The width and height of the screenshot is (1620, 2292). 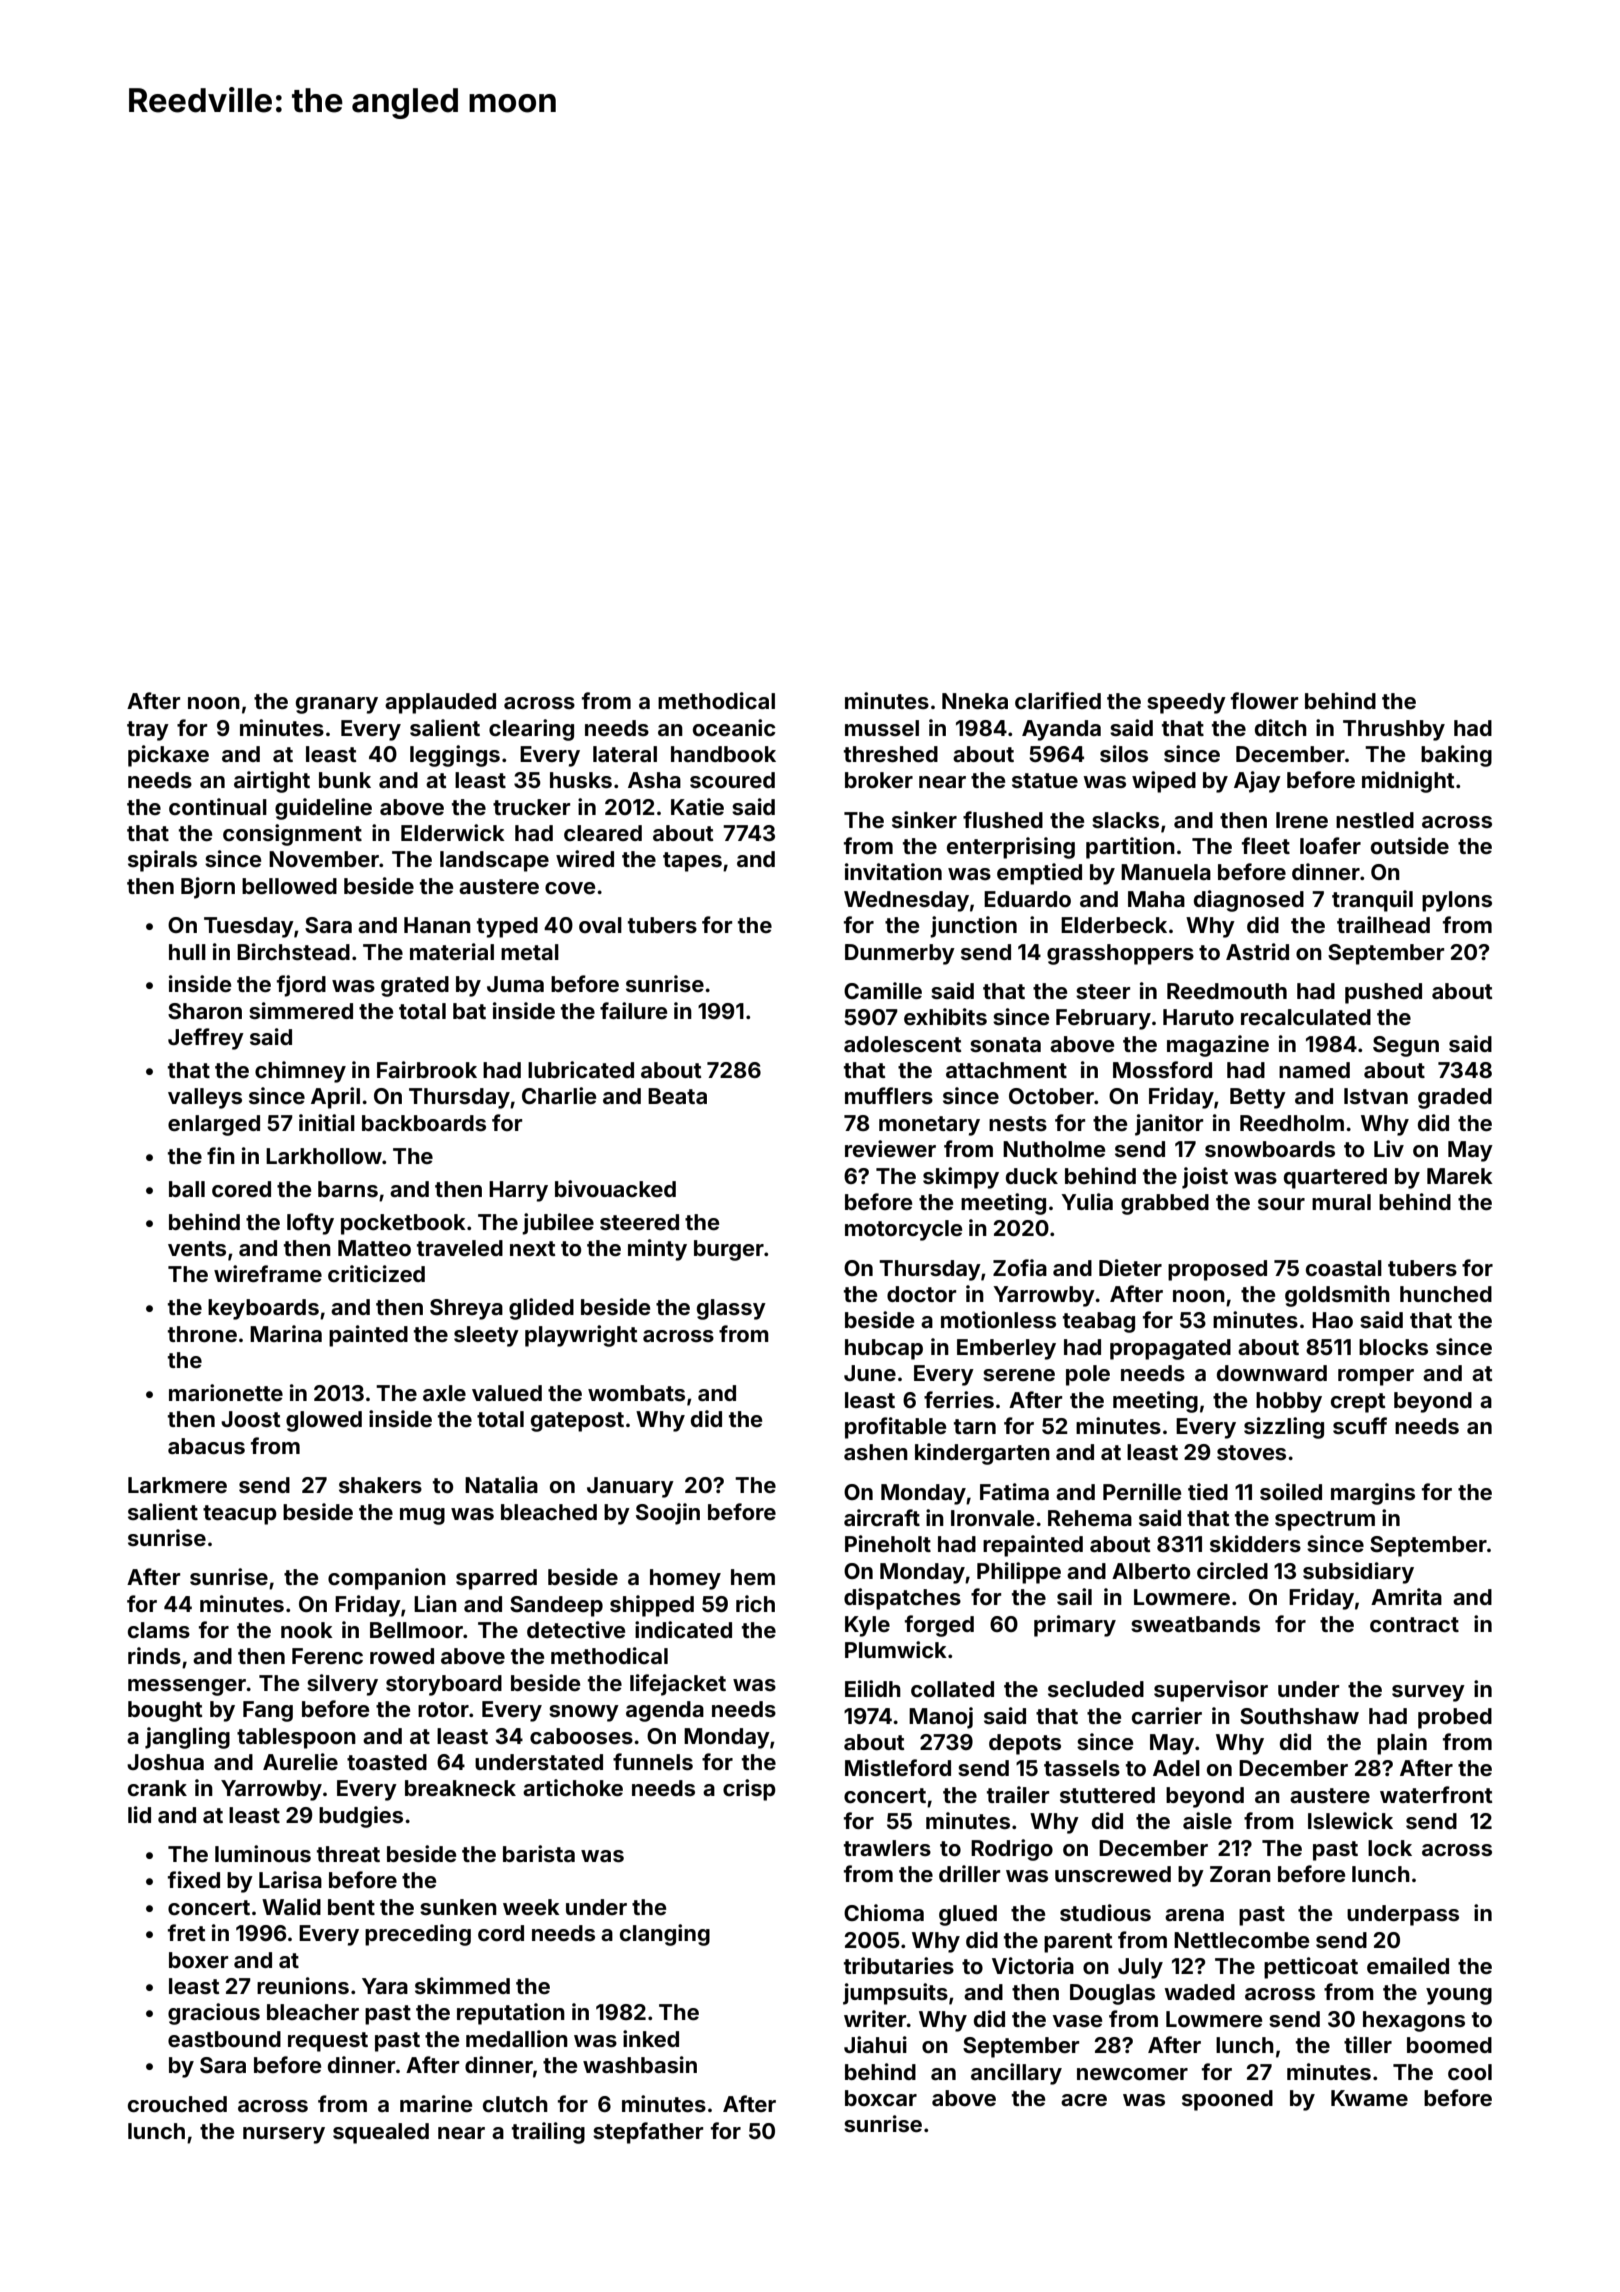 I want to click on January, so click(x=630, y=1487).
